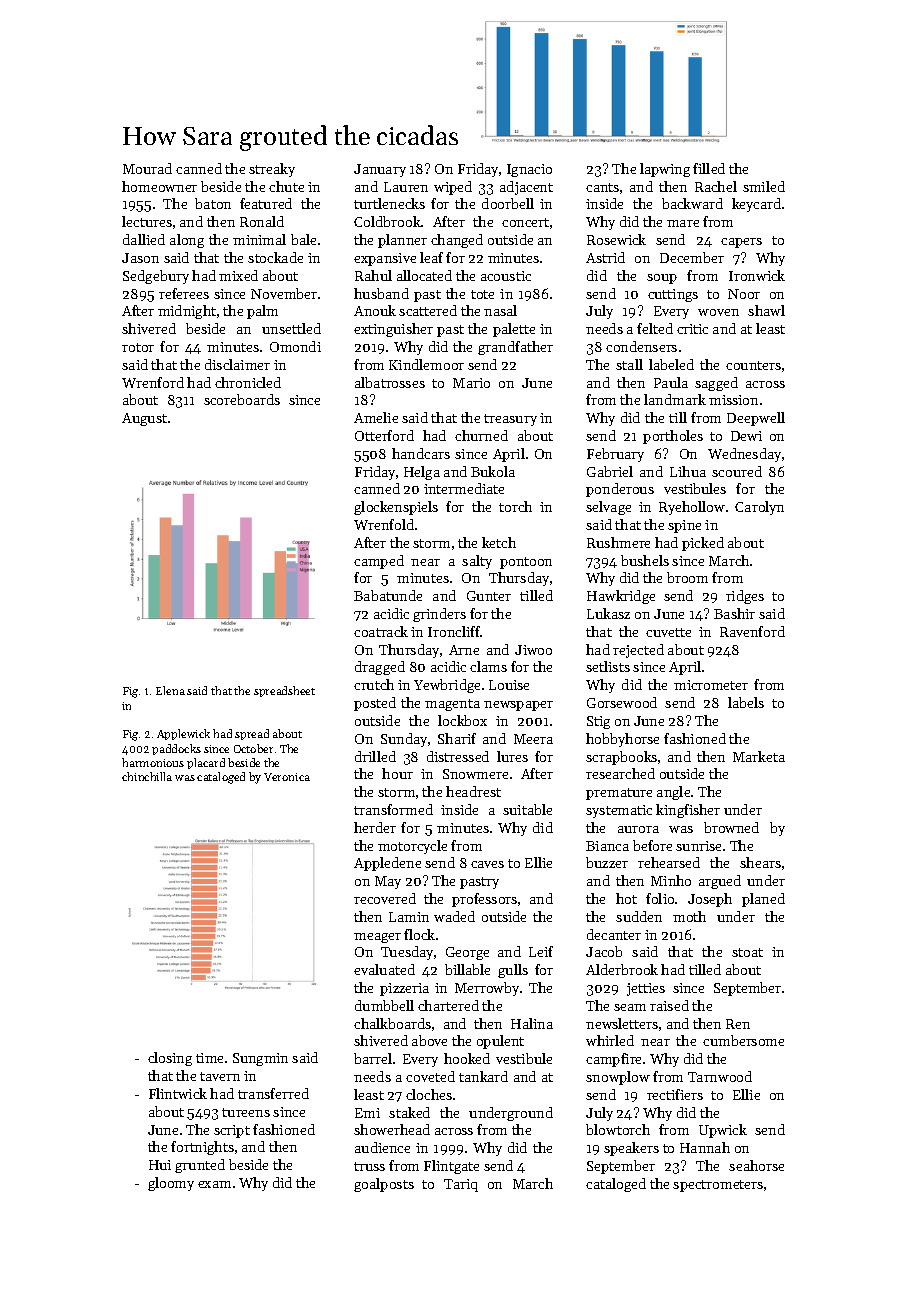 The height and width of the document is (1316, 908). I want to click on lectures, so click(147, 221).
